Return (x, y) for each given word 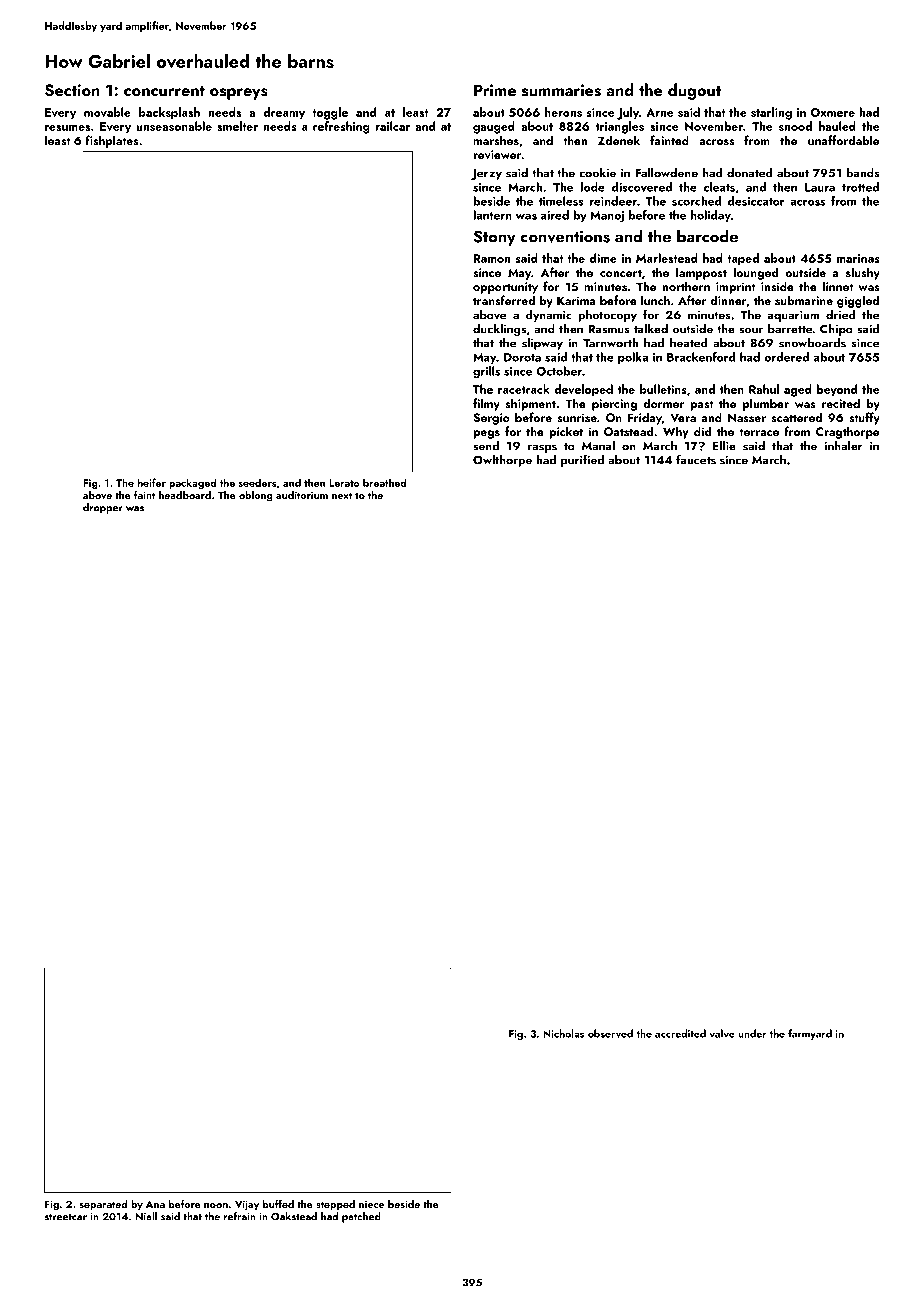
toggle (330, 113)
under (752, 1033)
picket (566, 432)
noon (216, 1205)
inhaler (843, 446)
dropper (103, 508)
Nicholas (563, 1033)
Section (72, 90)
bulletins (663, 389)
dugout (694, 91)
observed (610, 1033)
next (342, 495)
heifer (152, 482)
